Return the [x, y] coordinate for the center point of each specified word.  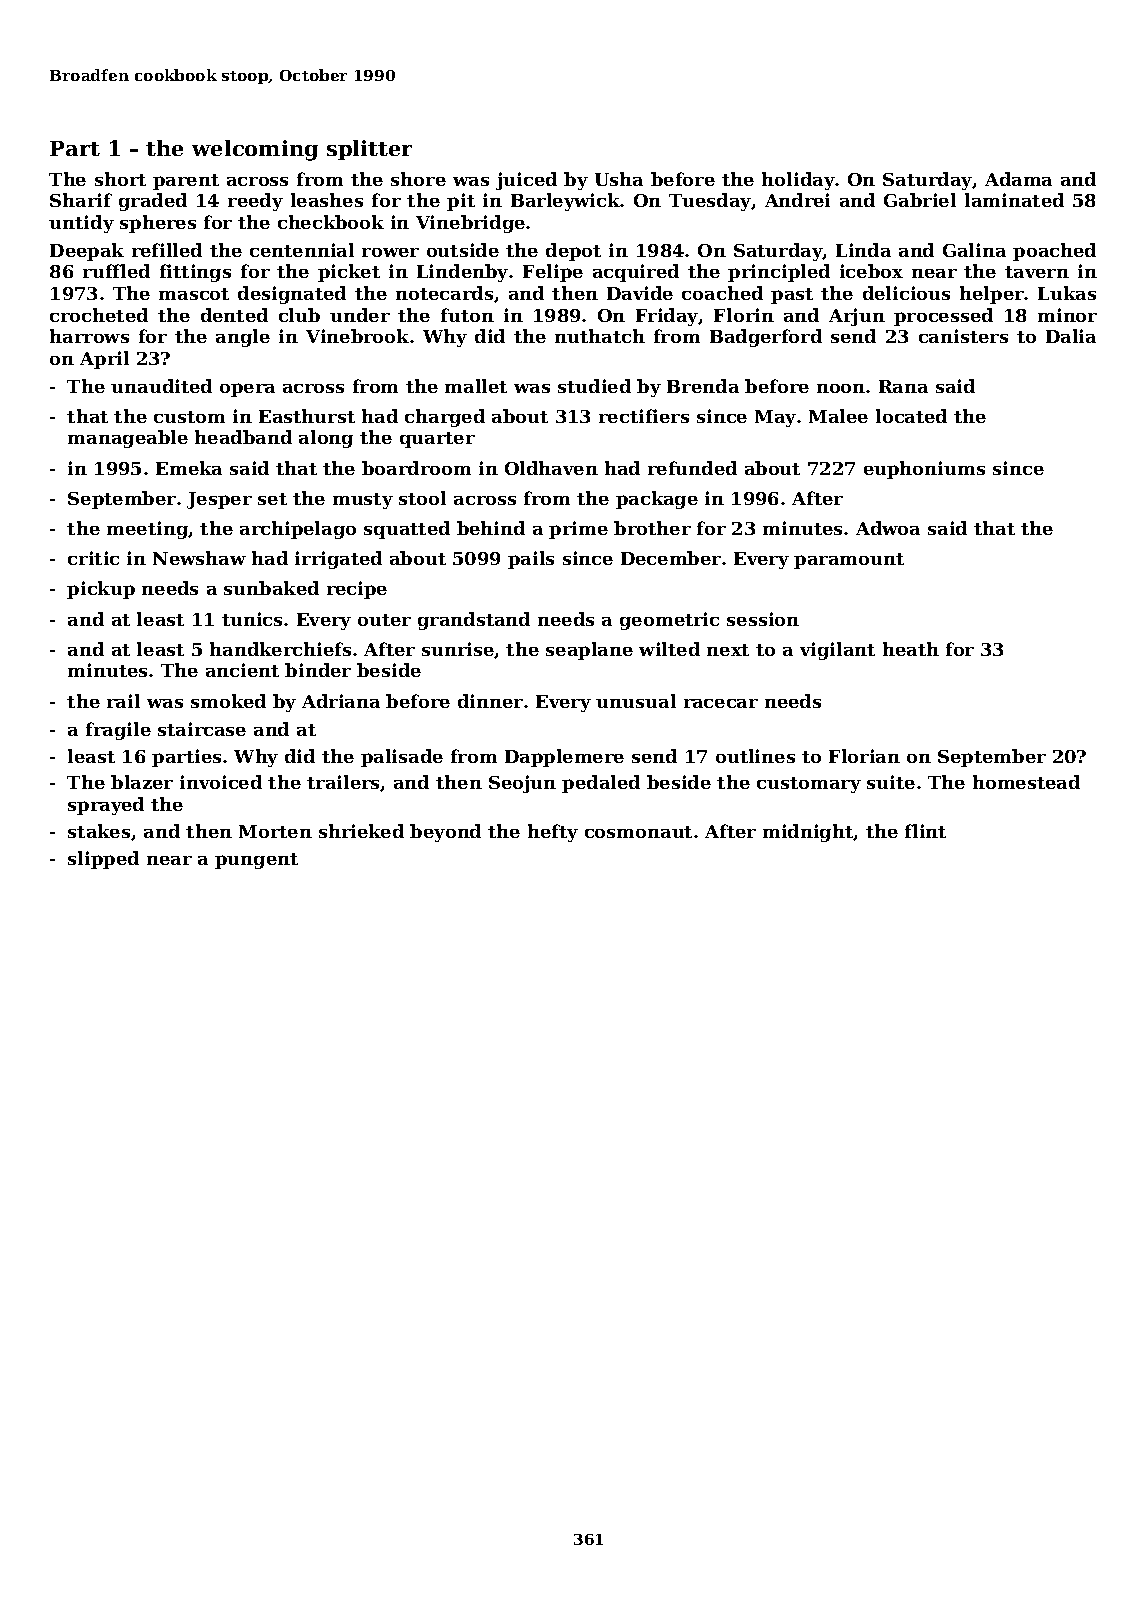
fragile [118, 731]
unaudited [161, 386]
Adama [1018, 179]
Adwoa [888, 528]
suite [891, 782]
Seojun [522, 784]
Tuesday [710, 202]
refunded [692, 468]
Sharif [81, 200]
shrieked [361, 831]
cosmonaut [638, 832]
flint [925, 831]
